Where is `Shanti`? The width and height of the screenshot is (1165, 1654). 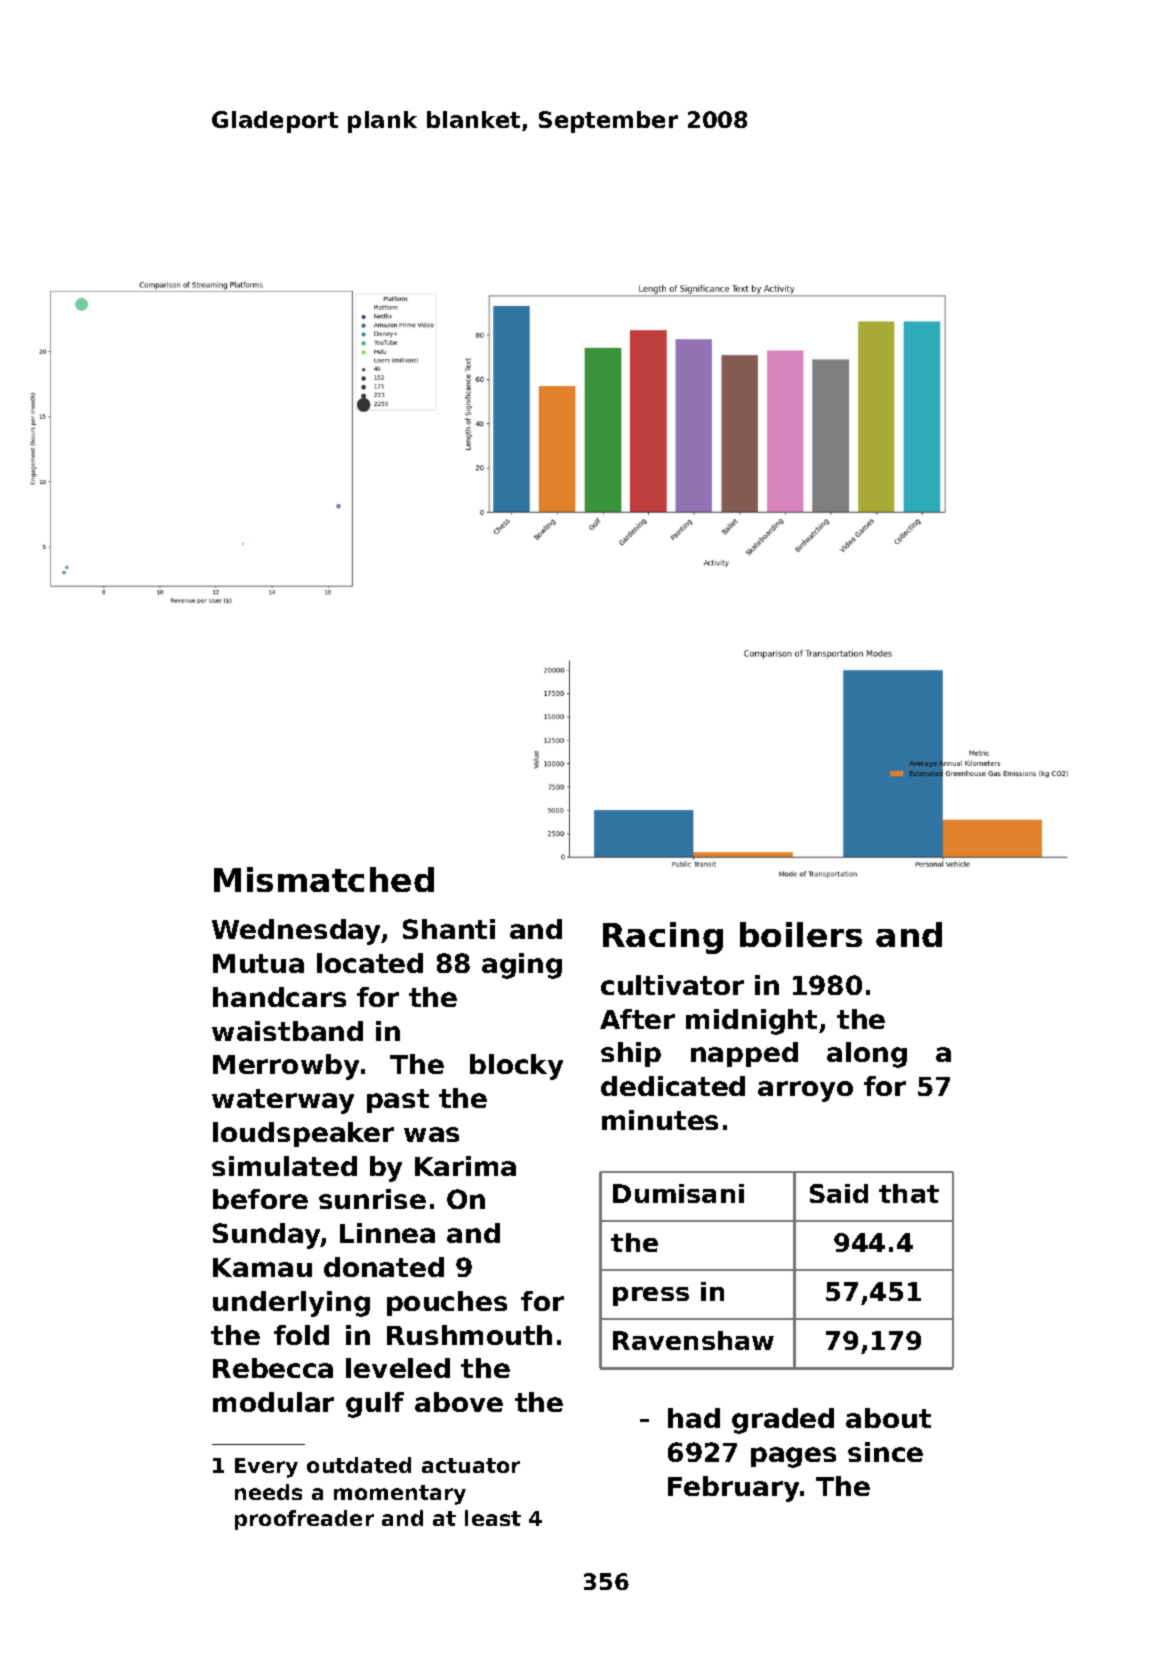 Shanti is located at coordinates (449, 929).
